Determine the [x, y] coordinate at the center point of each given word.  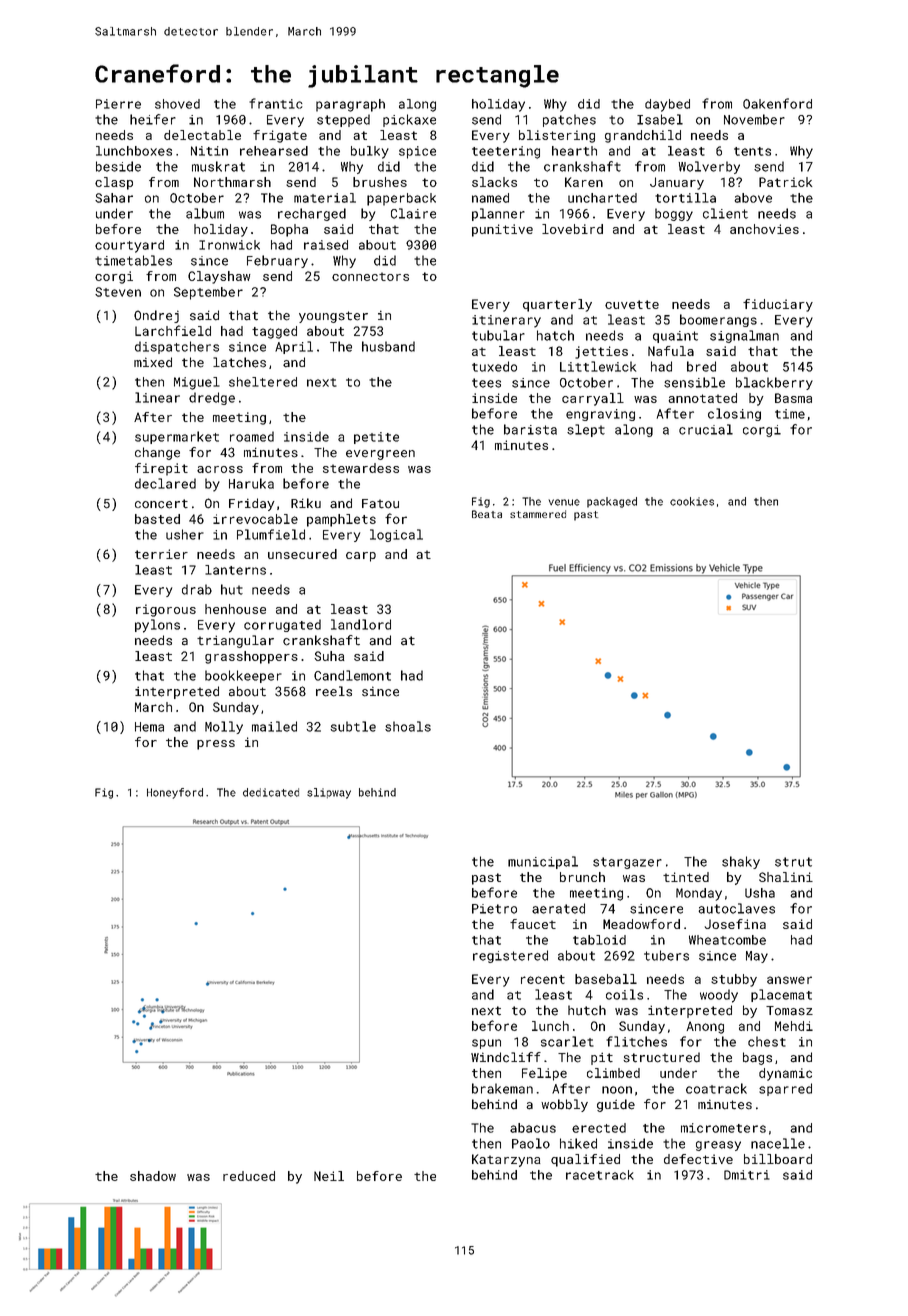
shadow [153, 1176]
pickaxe [409, 120]
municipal [543, 862]
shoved [177, 104]
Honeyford [175, 793]
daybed [667, 105]
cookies [692, 501]
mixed [153, 362]
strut [793, 862]
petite [376, 438]
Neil [329, 1176]
